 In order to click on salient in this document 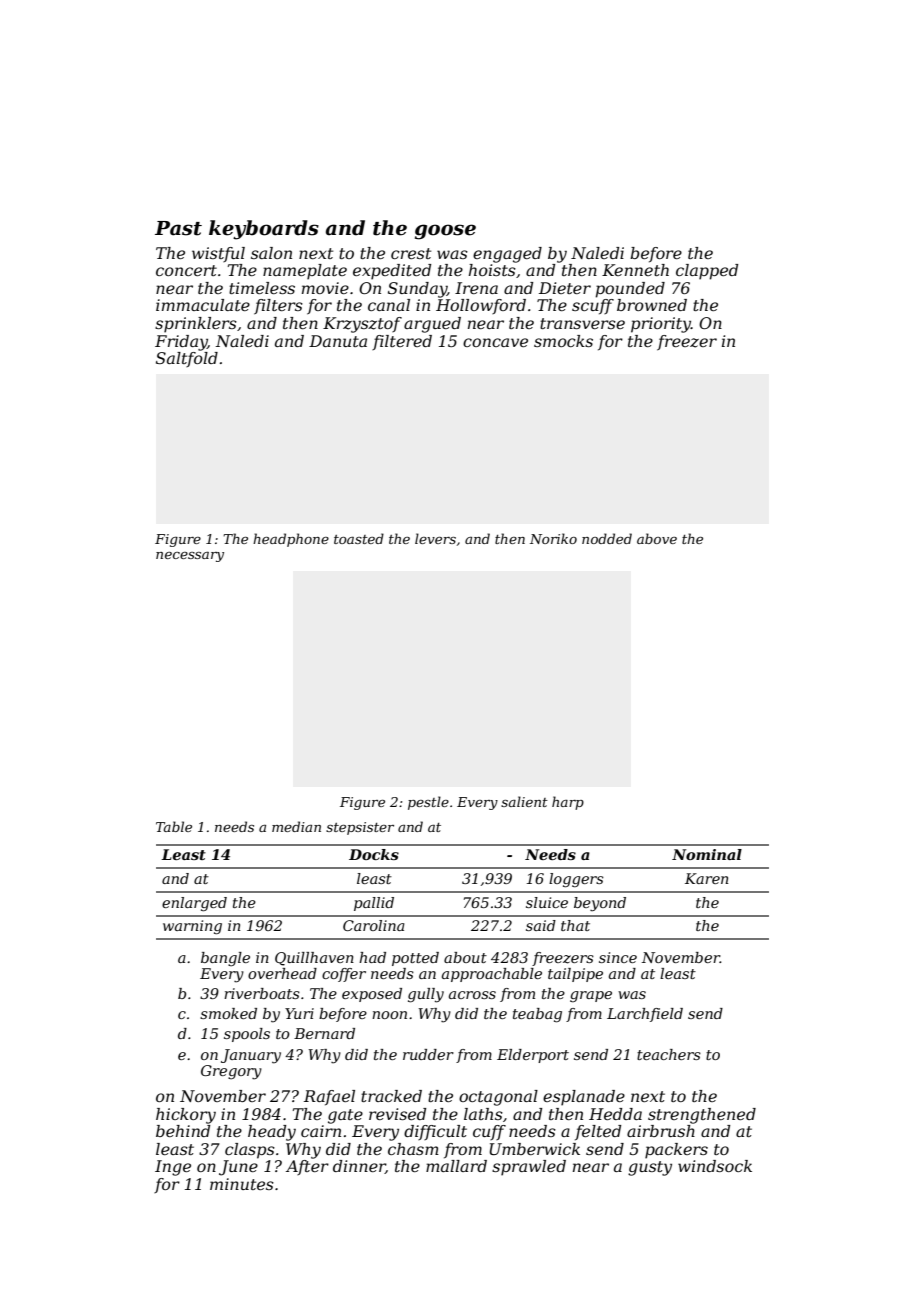, I will do `click(524, 801)`.
